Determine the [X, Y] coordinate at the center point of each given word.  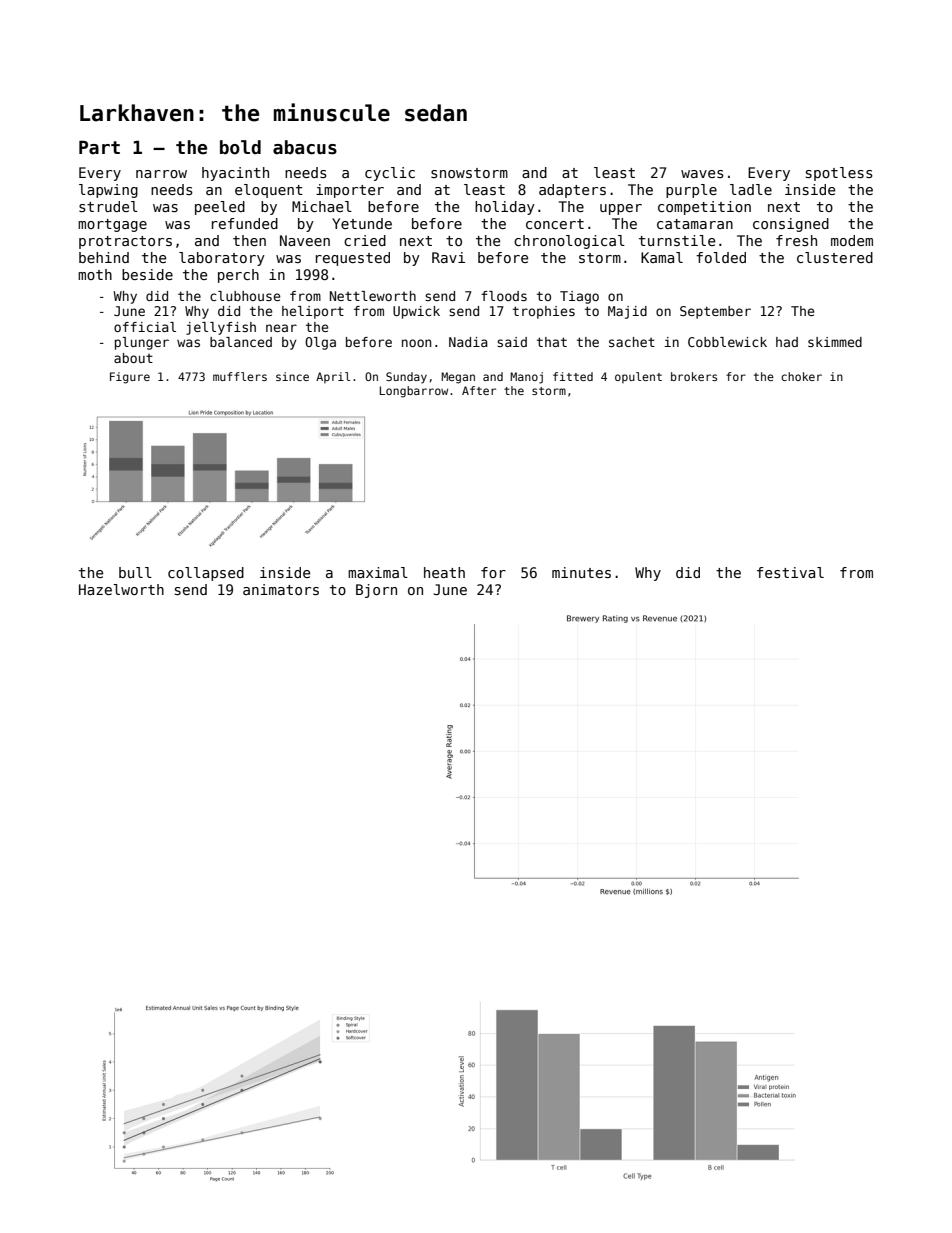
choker [801, 376]
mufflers [240, 376]
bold [240, 147]
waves [702, 174]
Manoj [526, 378]
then [249, 240]
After [479, 390]
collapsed [206, 574]
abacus [305, 147]
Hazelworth [121, 589]
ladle [751, 189]
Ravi [448, 257]
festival [790, 572]
